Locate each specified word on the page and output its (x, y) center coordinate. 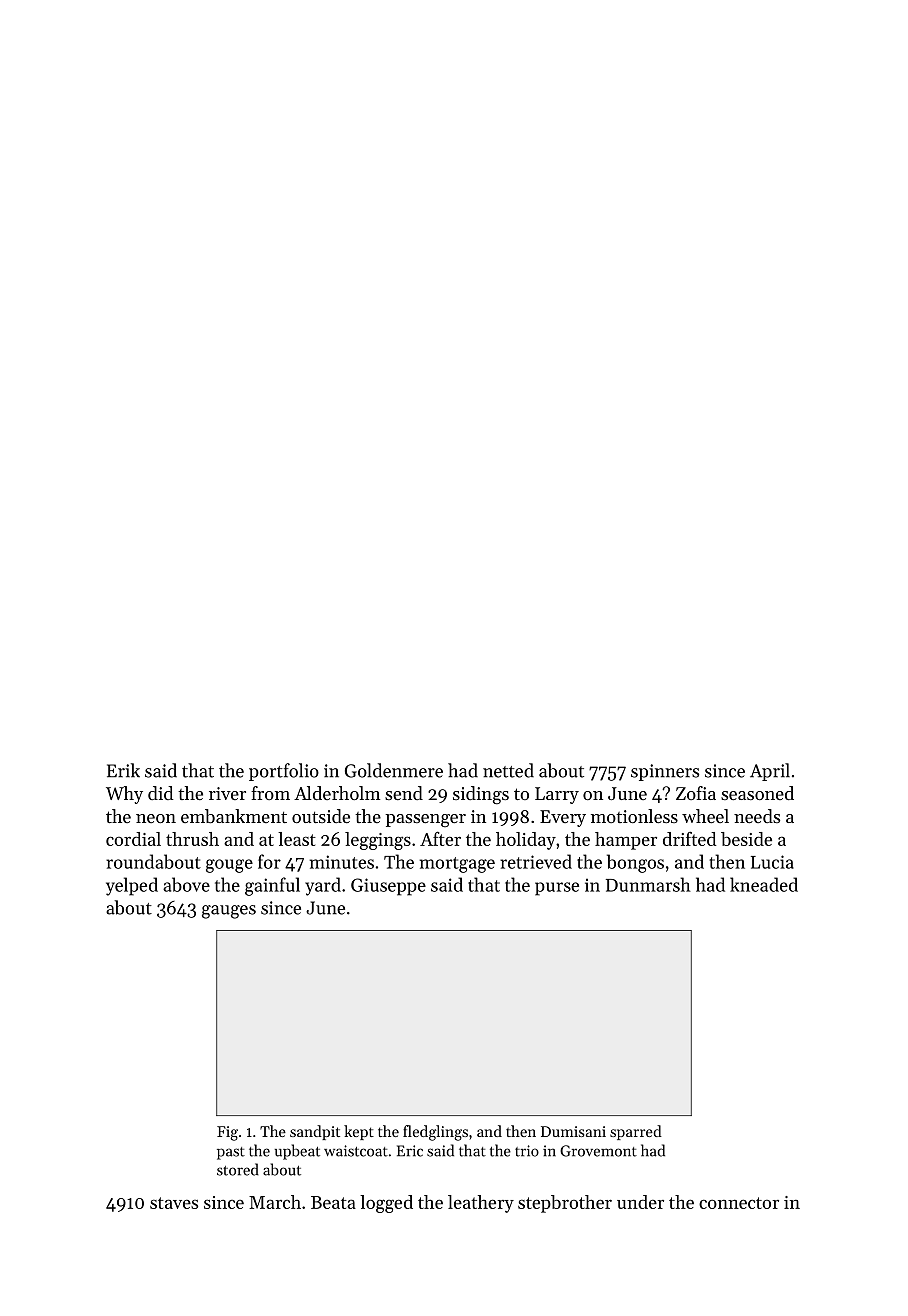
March (275, 1202)
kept (359, 1132)
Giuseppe (388, 887)
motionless (634, 816)
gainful (272, 886)
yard (323, 886)
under (640, 1202)
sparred (636, 1132)
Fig (227, 1133)
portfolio (284, 772)
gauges (229, 912)
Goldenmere (394, 770)
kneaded (764, 884)
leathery (481, 1204)
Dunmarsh (648, 884)
